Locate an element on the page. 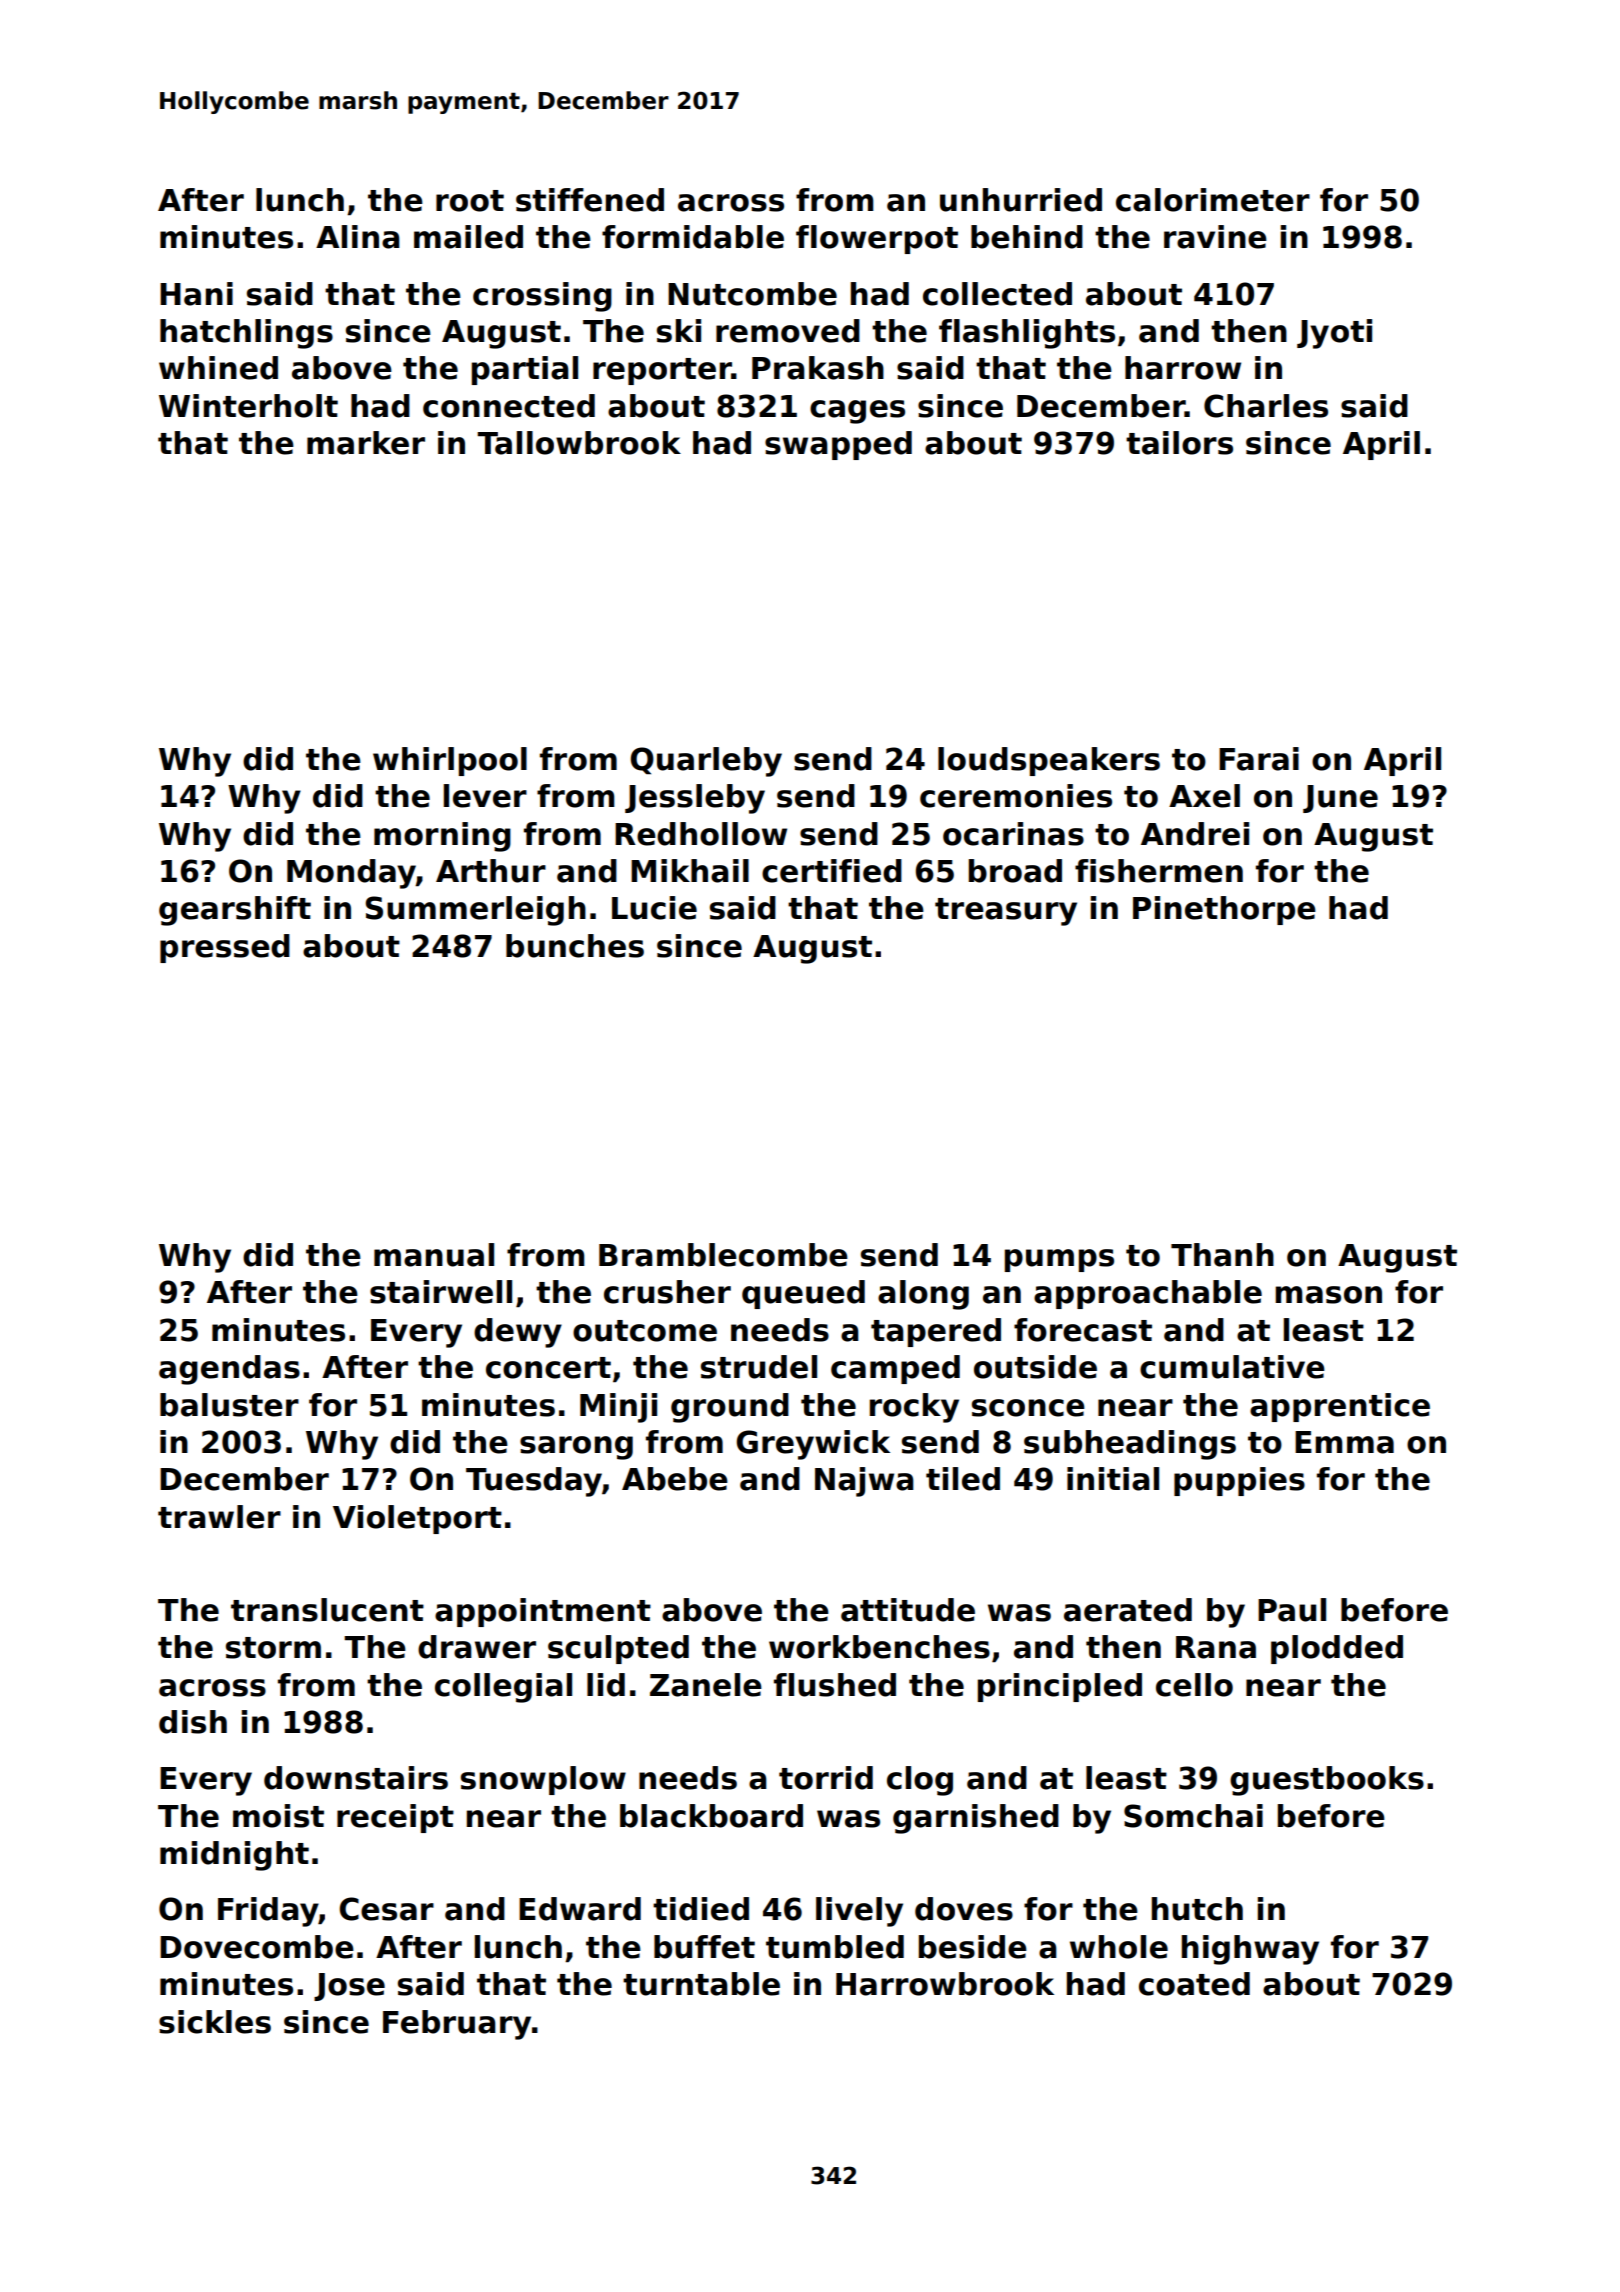  coated is located at coordinates (1194, 1984).
